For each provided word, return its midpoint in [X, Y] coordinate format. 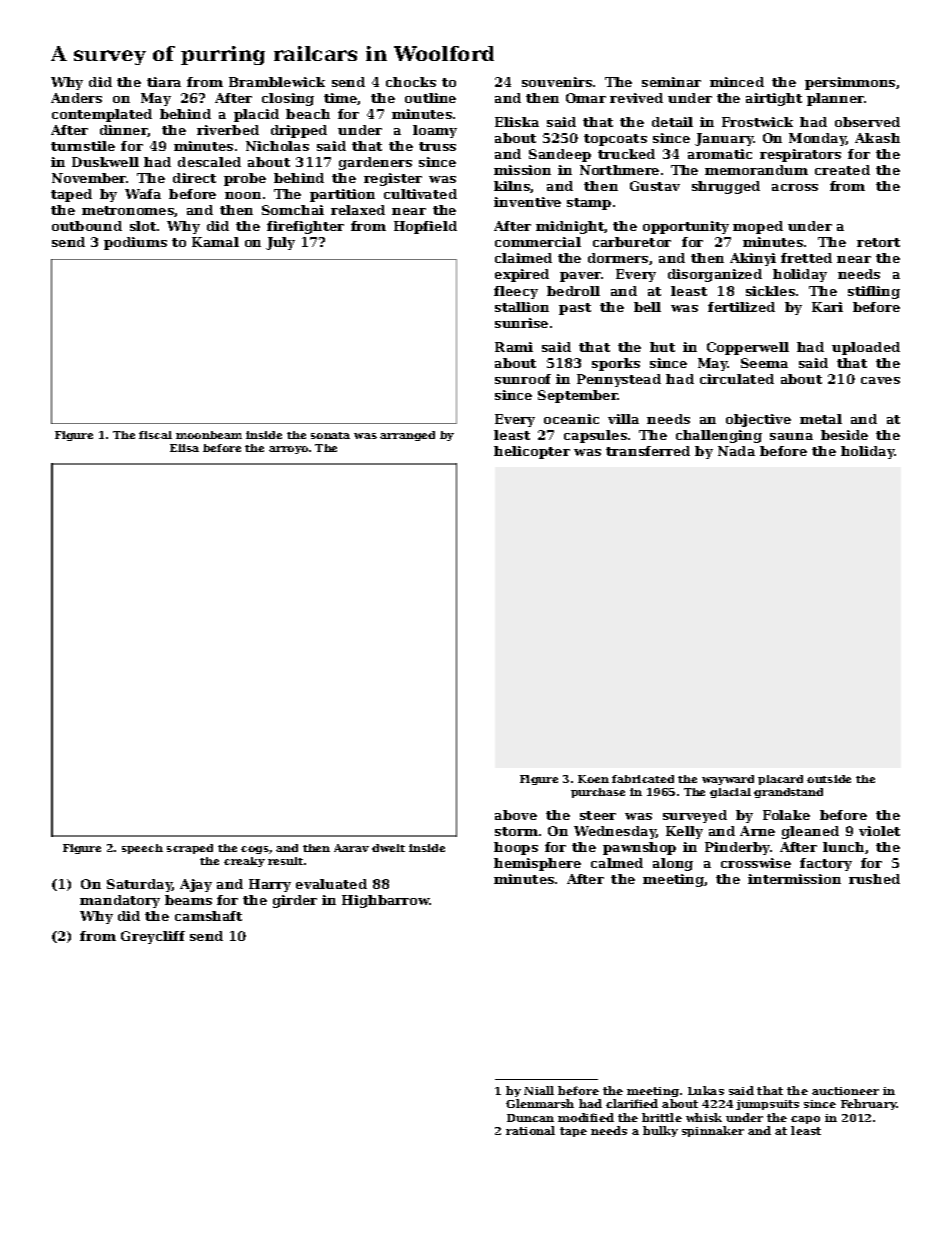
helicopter [532, 452]
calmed [617, 863]
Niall [539, 1090]
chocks [411, 82]
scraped [190, 849]
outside [829, 779]
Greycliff [153, 937]
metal [821, 419]
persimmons [850, 83]
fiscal [155, 435]
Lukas [706, 1090]
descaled [209, 162]
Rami [514, 347]
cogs [255, 850]
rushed [874, 879]
